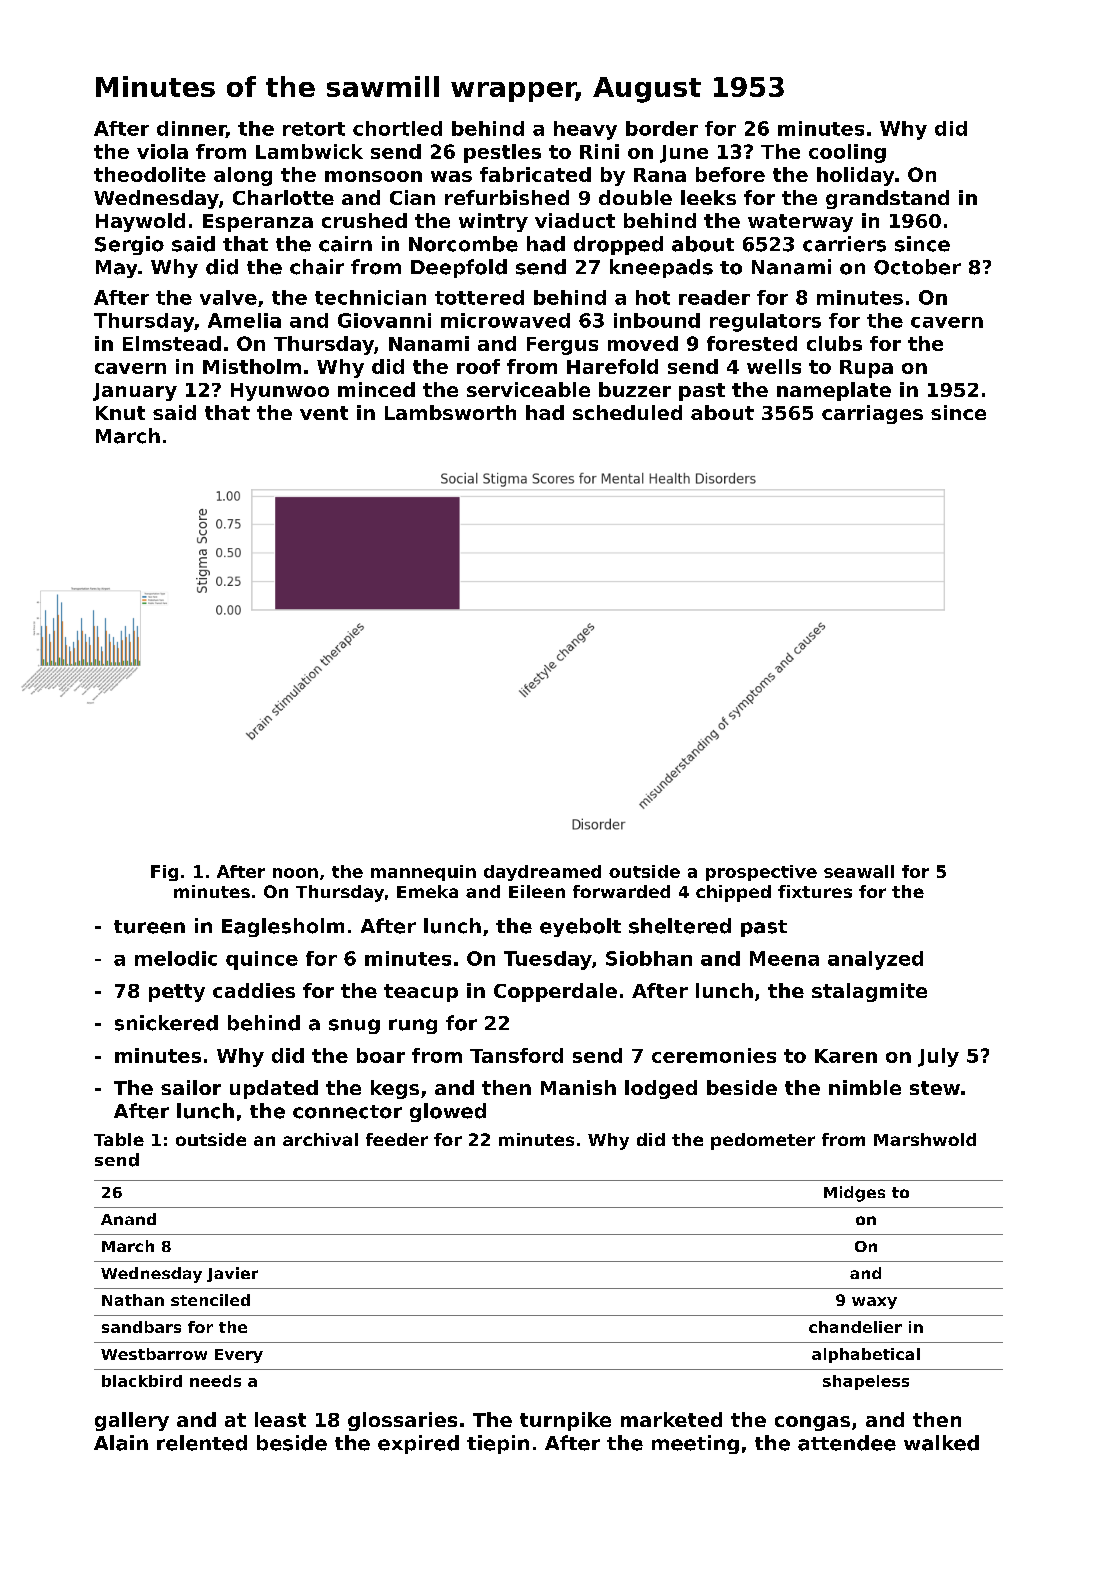 The image size is (1097, 1589). Describe the element at coordinates (941, 1443) in the image. I see `walked` at that location.
